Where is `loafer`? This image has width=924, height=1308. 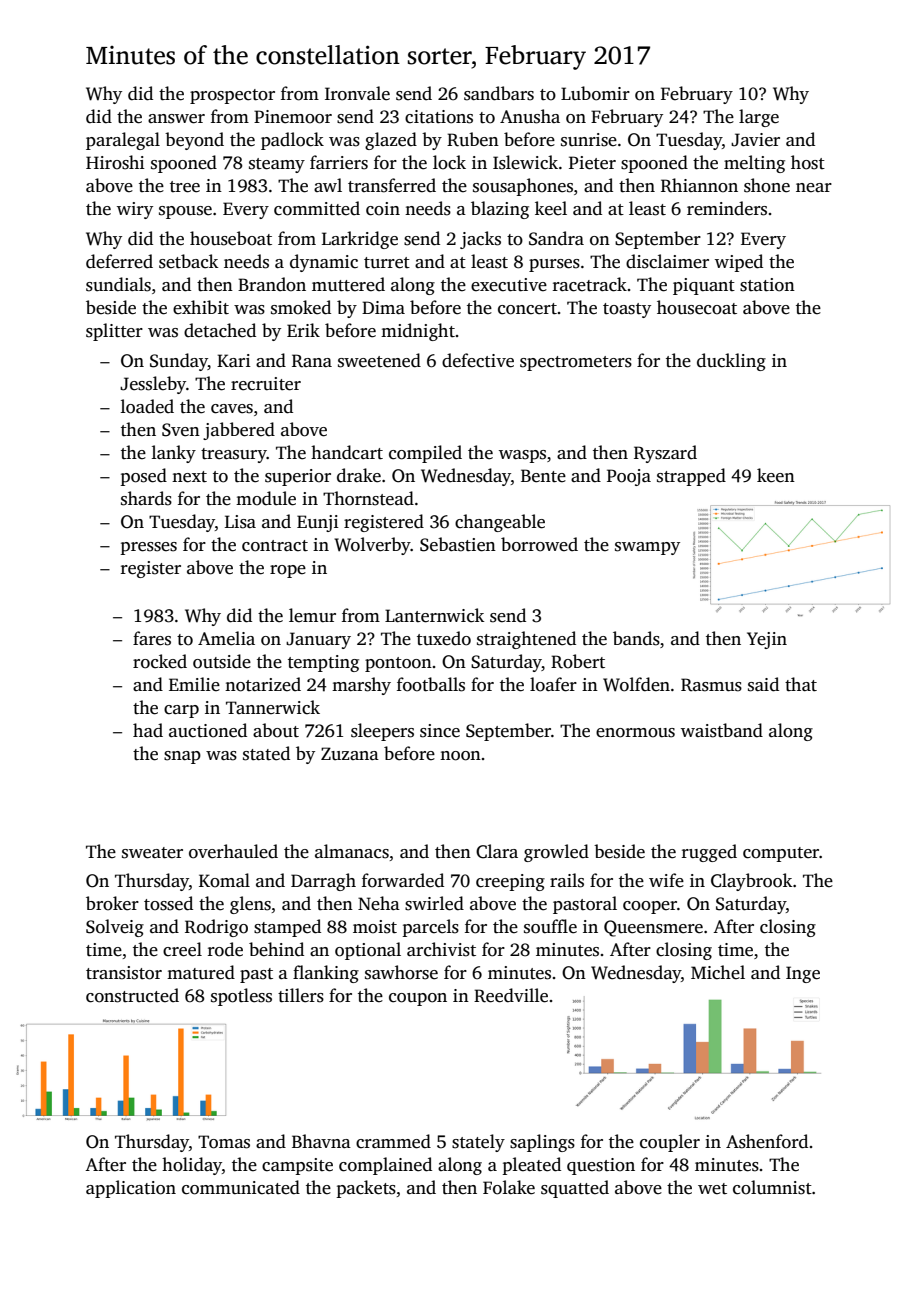
loafer is located at coordinates (553, 684).
